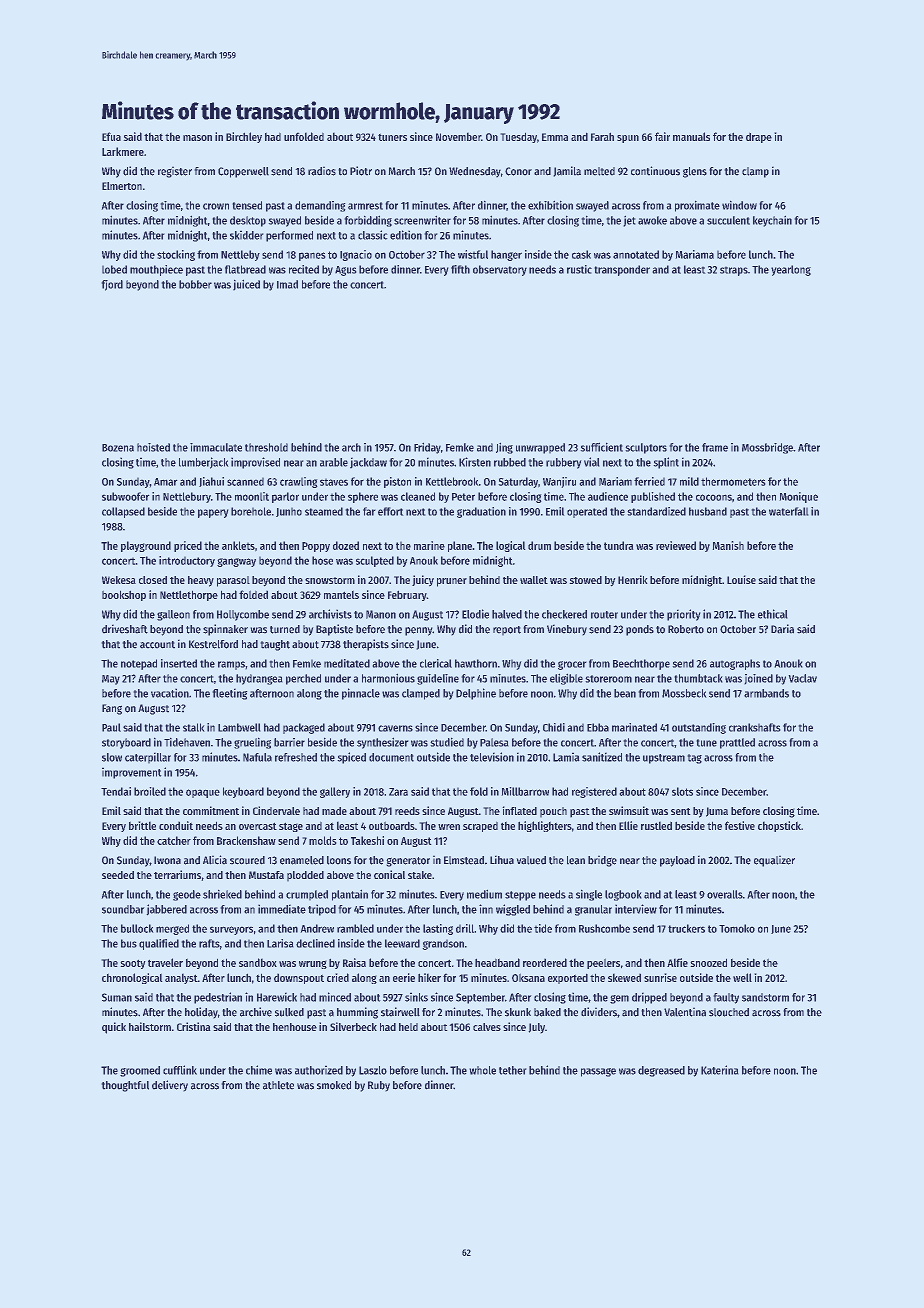 The image size is (924, 1308). I want to click on Takeshi, so click(367, 840).
